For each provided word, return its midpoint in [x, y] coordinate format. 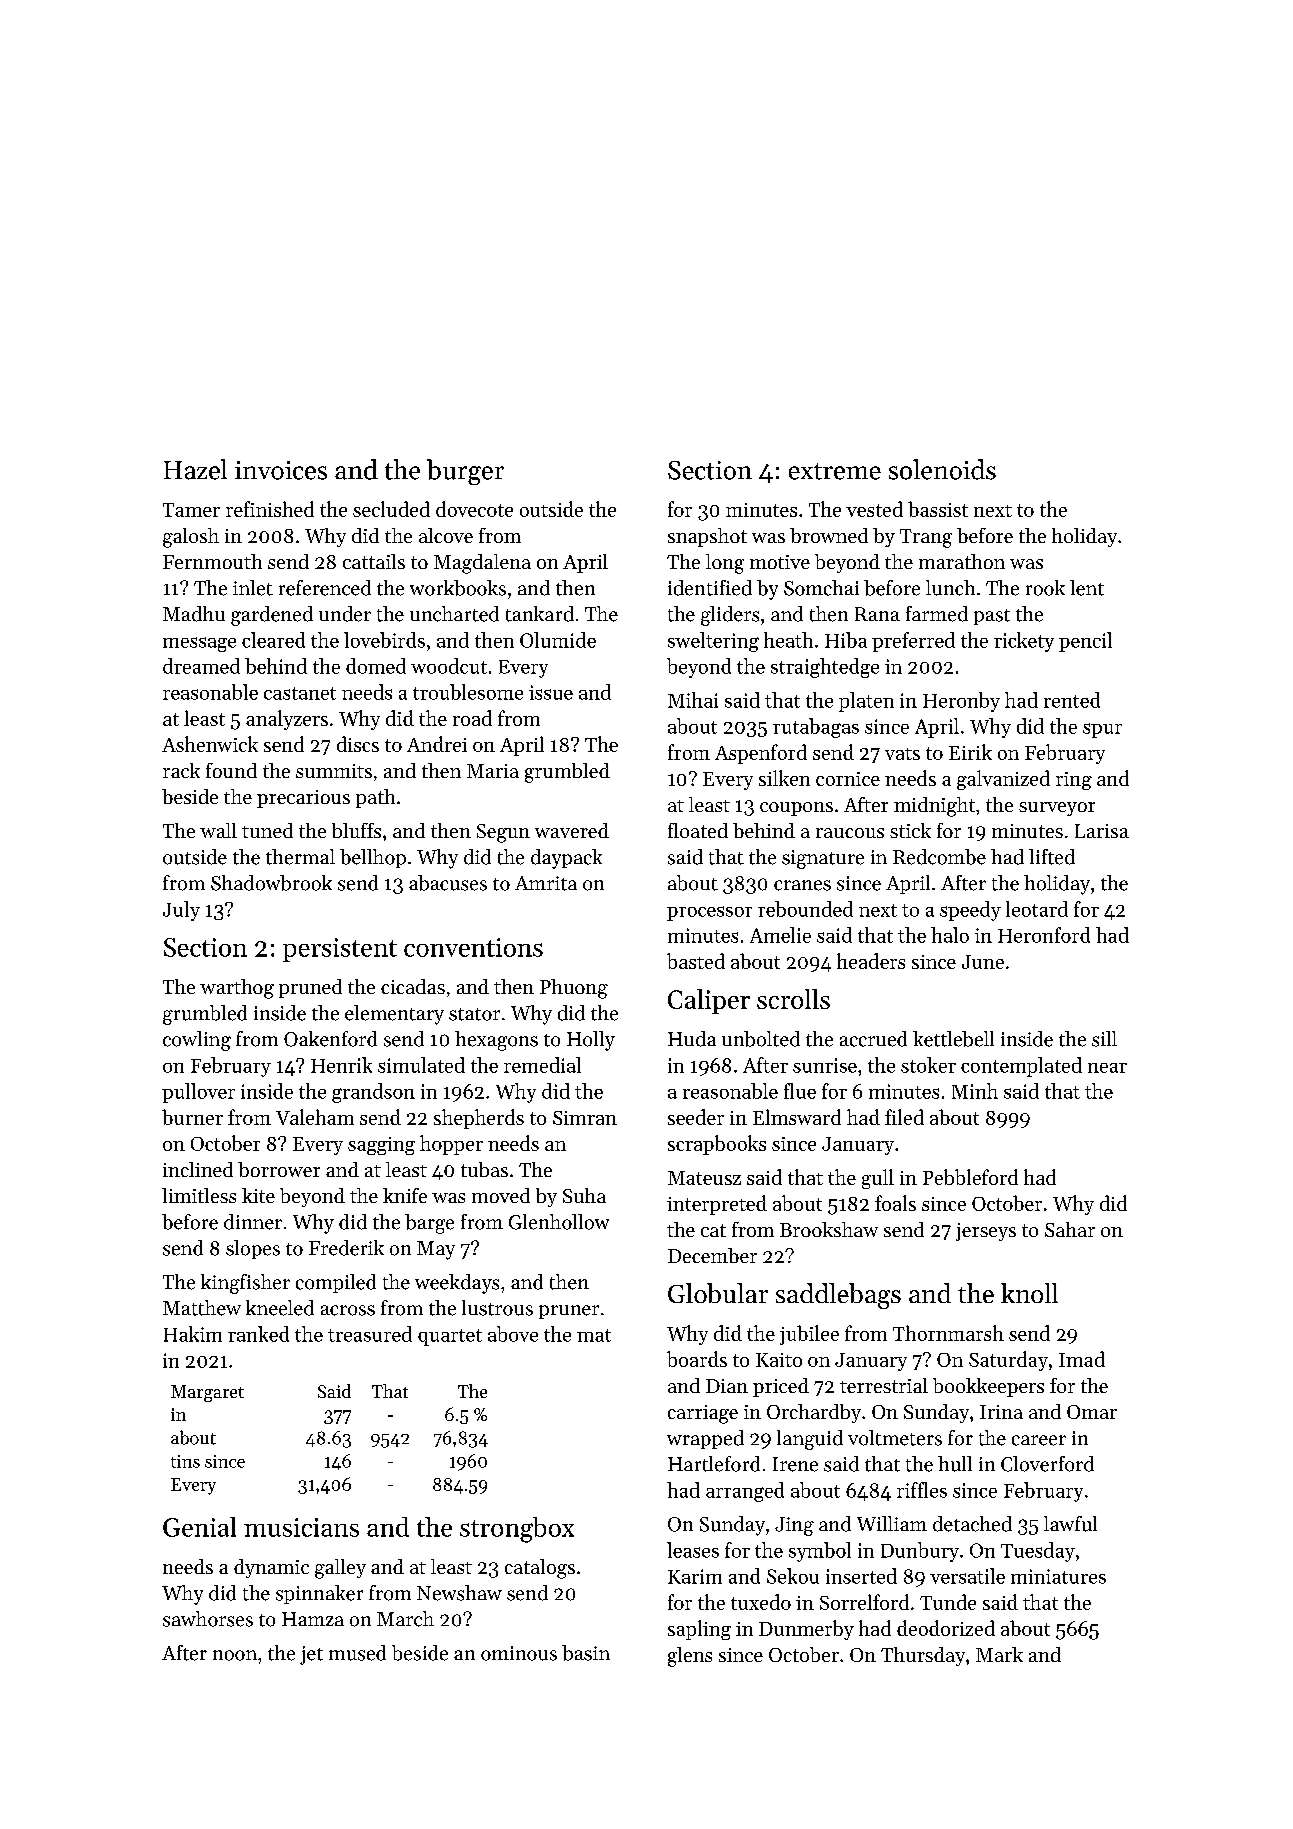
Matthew [202, 1308]
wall [218, 830]
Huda [692, 1039]
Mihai [693, 700]
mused [357, 1653]
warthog [237, 989]
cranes [802, 885]
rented [1072, 700]
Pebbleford [970, 1177]
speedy [970, 911]
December [712, 1255]
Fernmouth [212, 561]
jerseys [986, 1232]
